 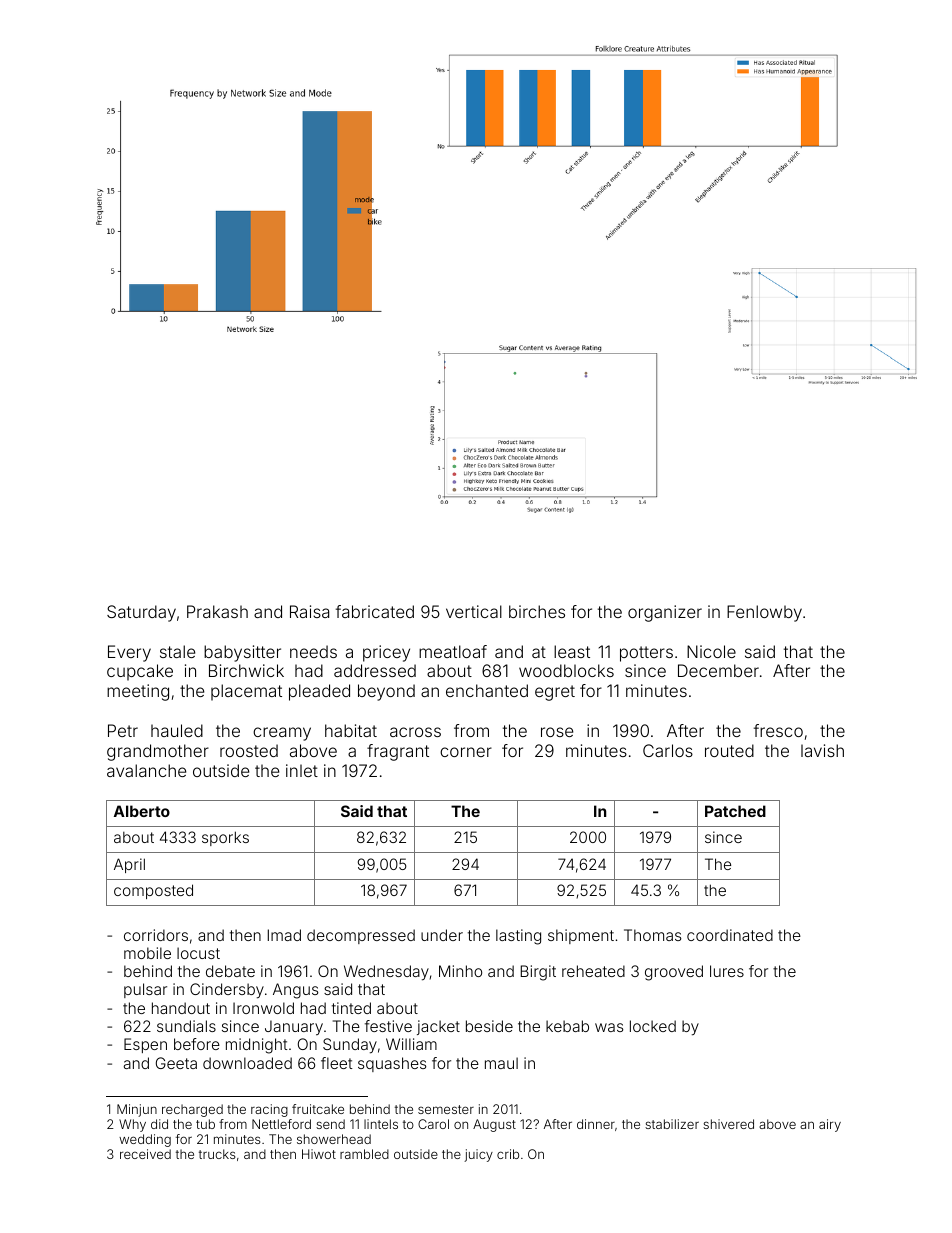 What do you see at coordinates (778, 730) in the page?
I see `fresco` at bounding box center [778, 730].
